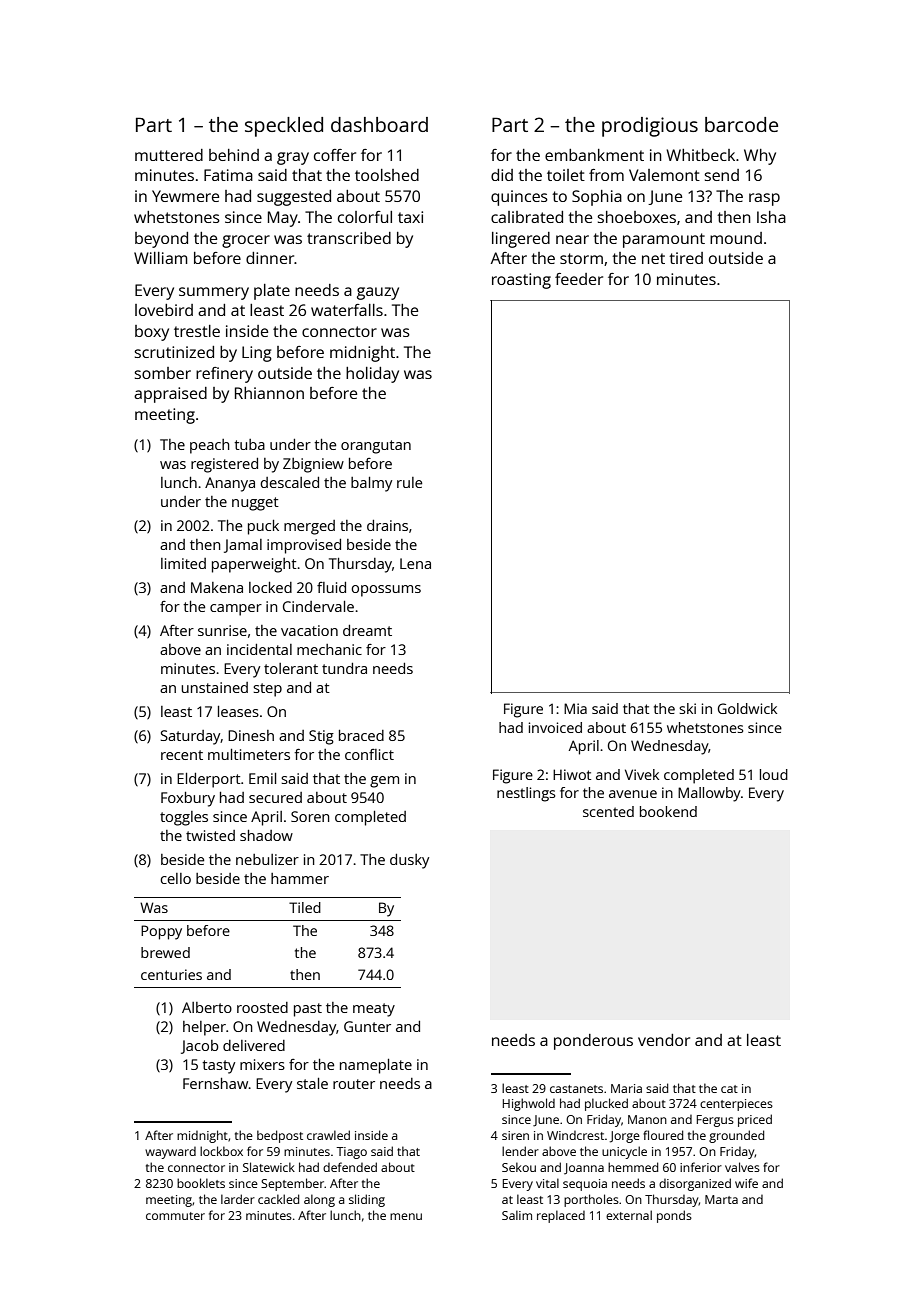 The height and width of the page is (1311, 924). Describe the element at coordinates (169, 155) in the page. I see `muttered` at that location.
